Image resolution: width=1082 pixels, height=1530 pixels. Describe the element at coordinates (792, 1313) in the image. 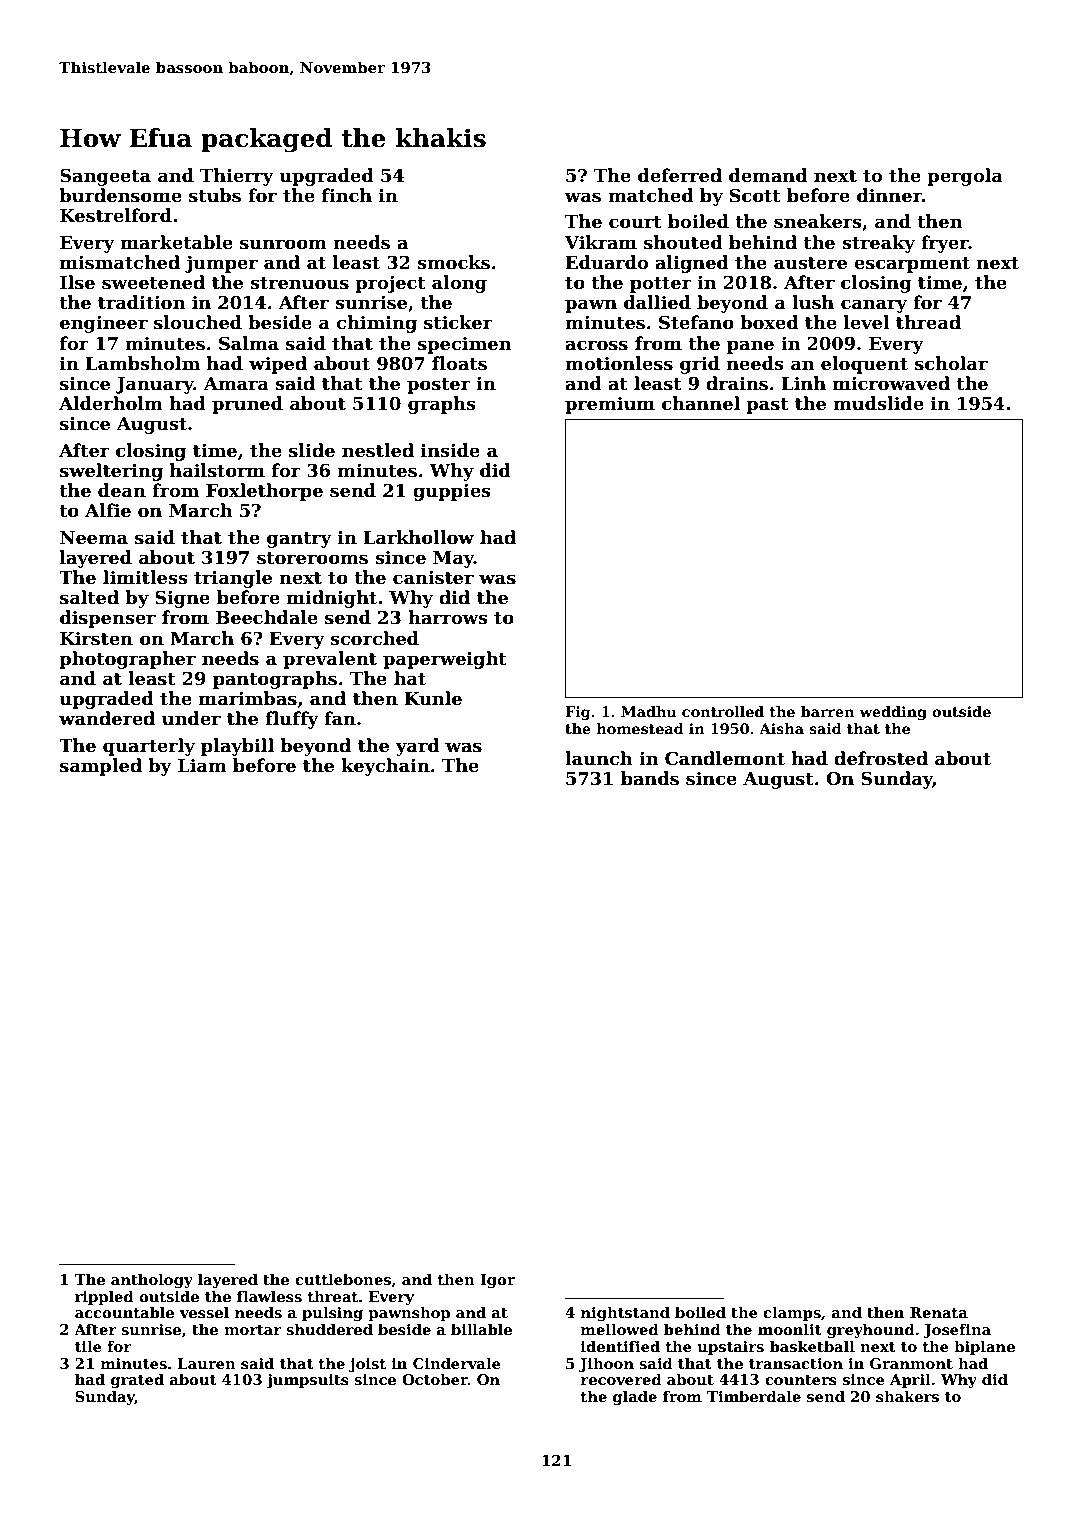

I see `clamps` at that location.
